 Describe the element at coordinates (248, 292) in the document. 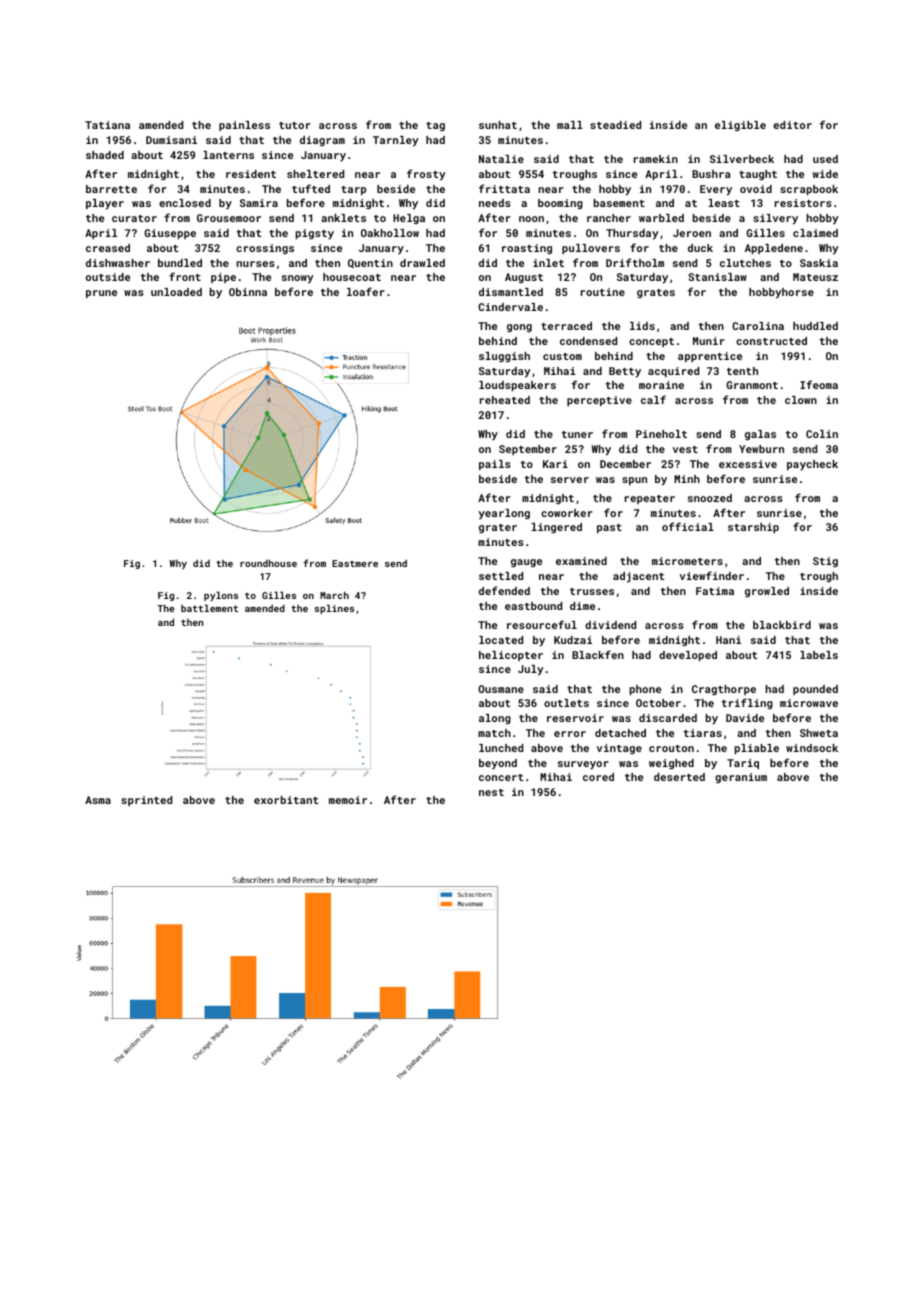

I see `Obinna` at that location.
